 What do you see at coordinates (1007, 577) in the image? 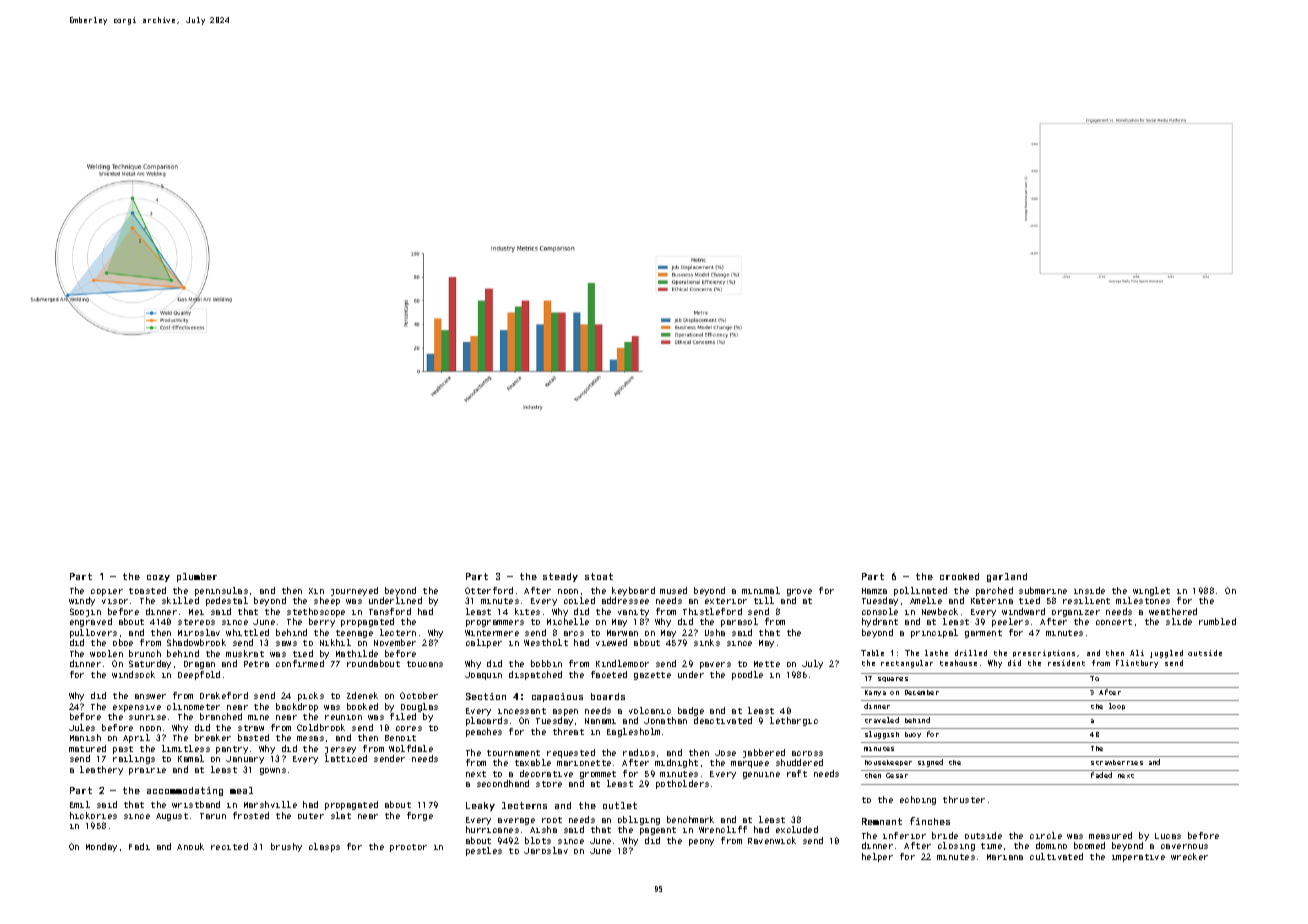
I see `garland` at bounding box center [1007, 577].
